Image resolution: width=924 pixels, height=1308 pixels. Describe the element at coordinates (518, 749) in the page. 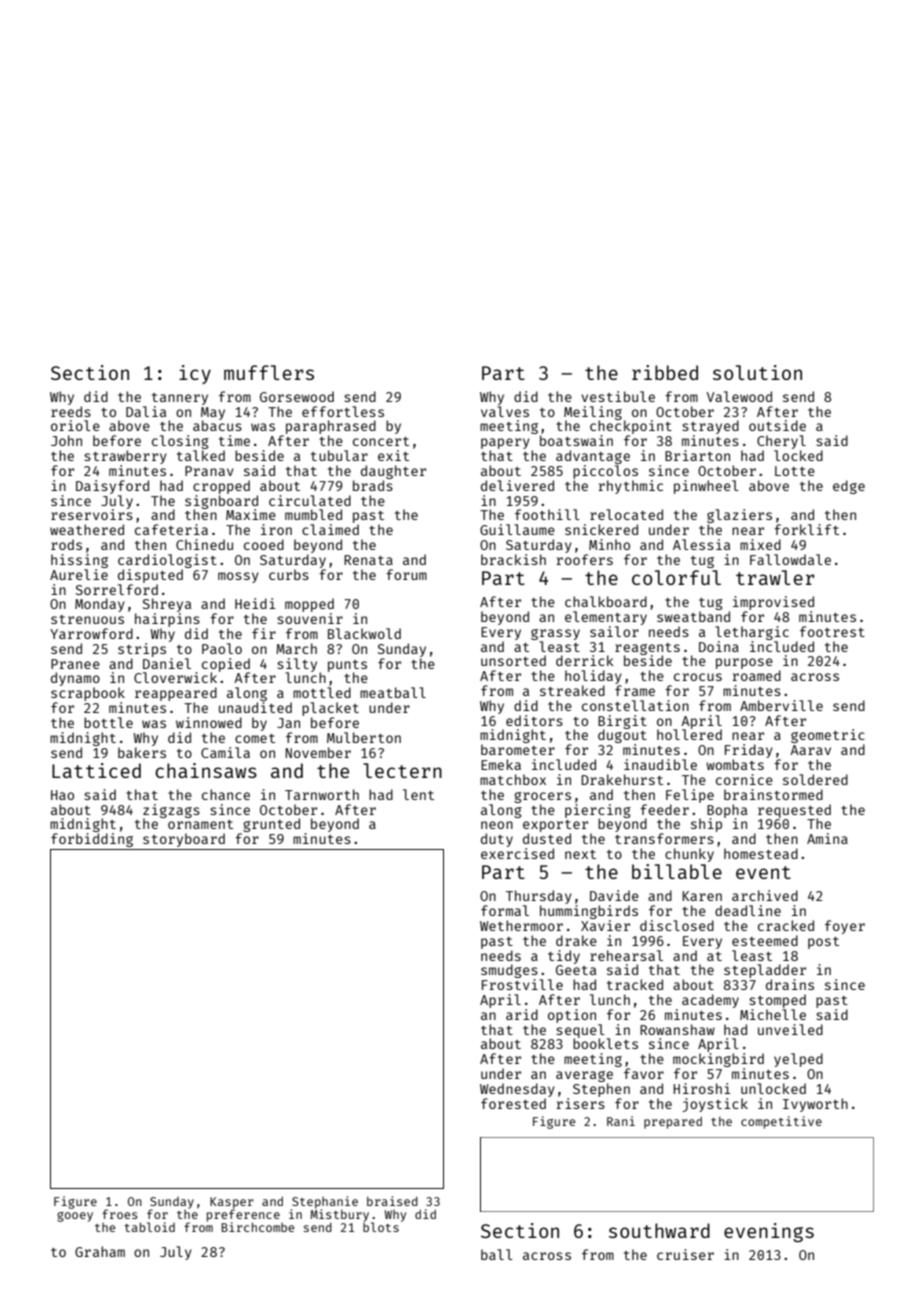

I see `barometer` at that location.
